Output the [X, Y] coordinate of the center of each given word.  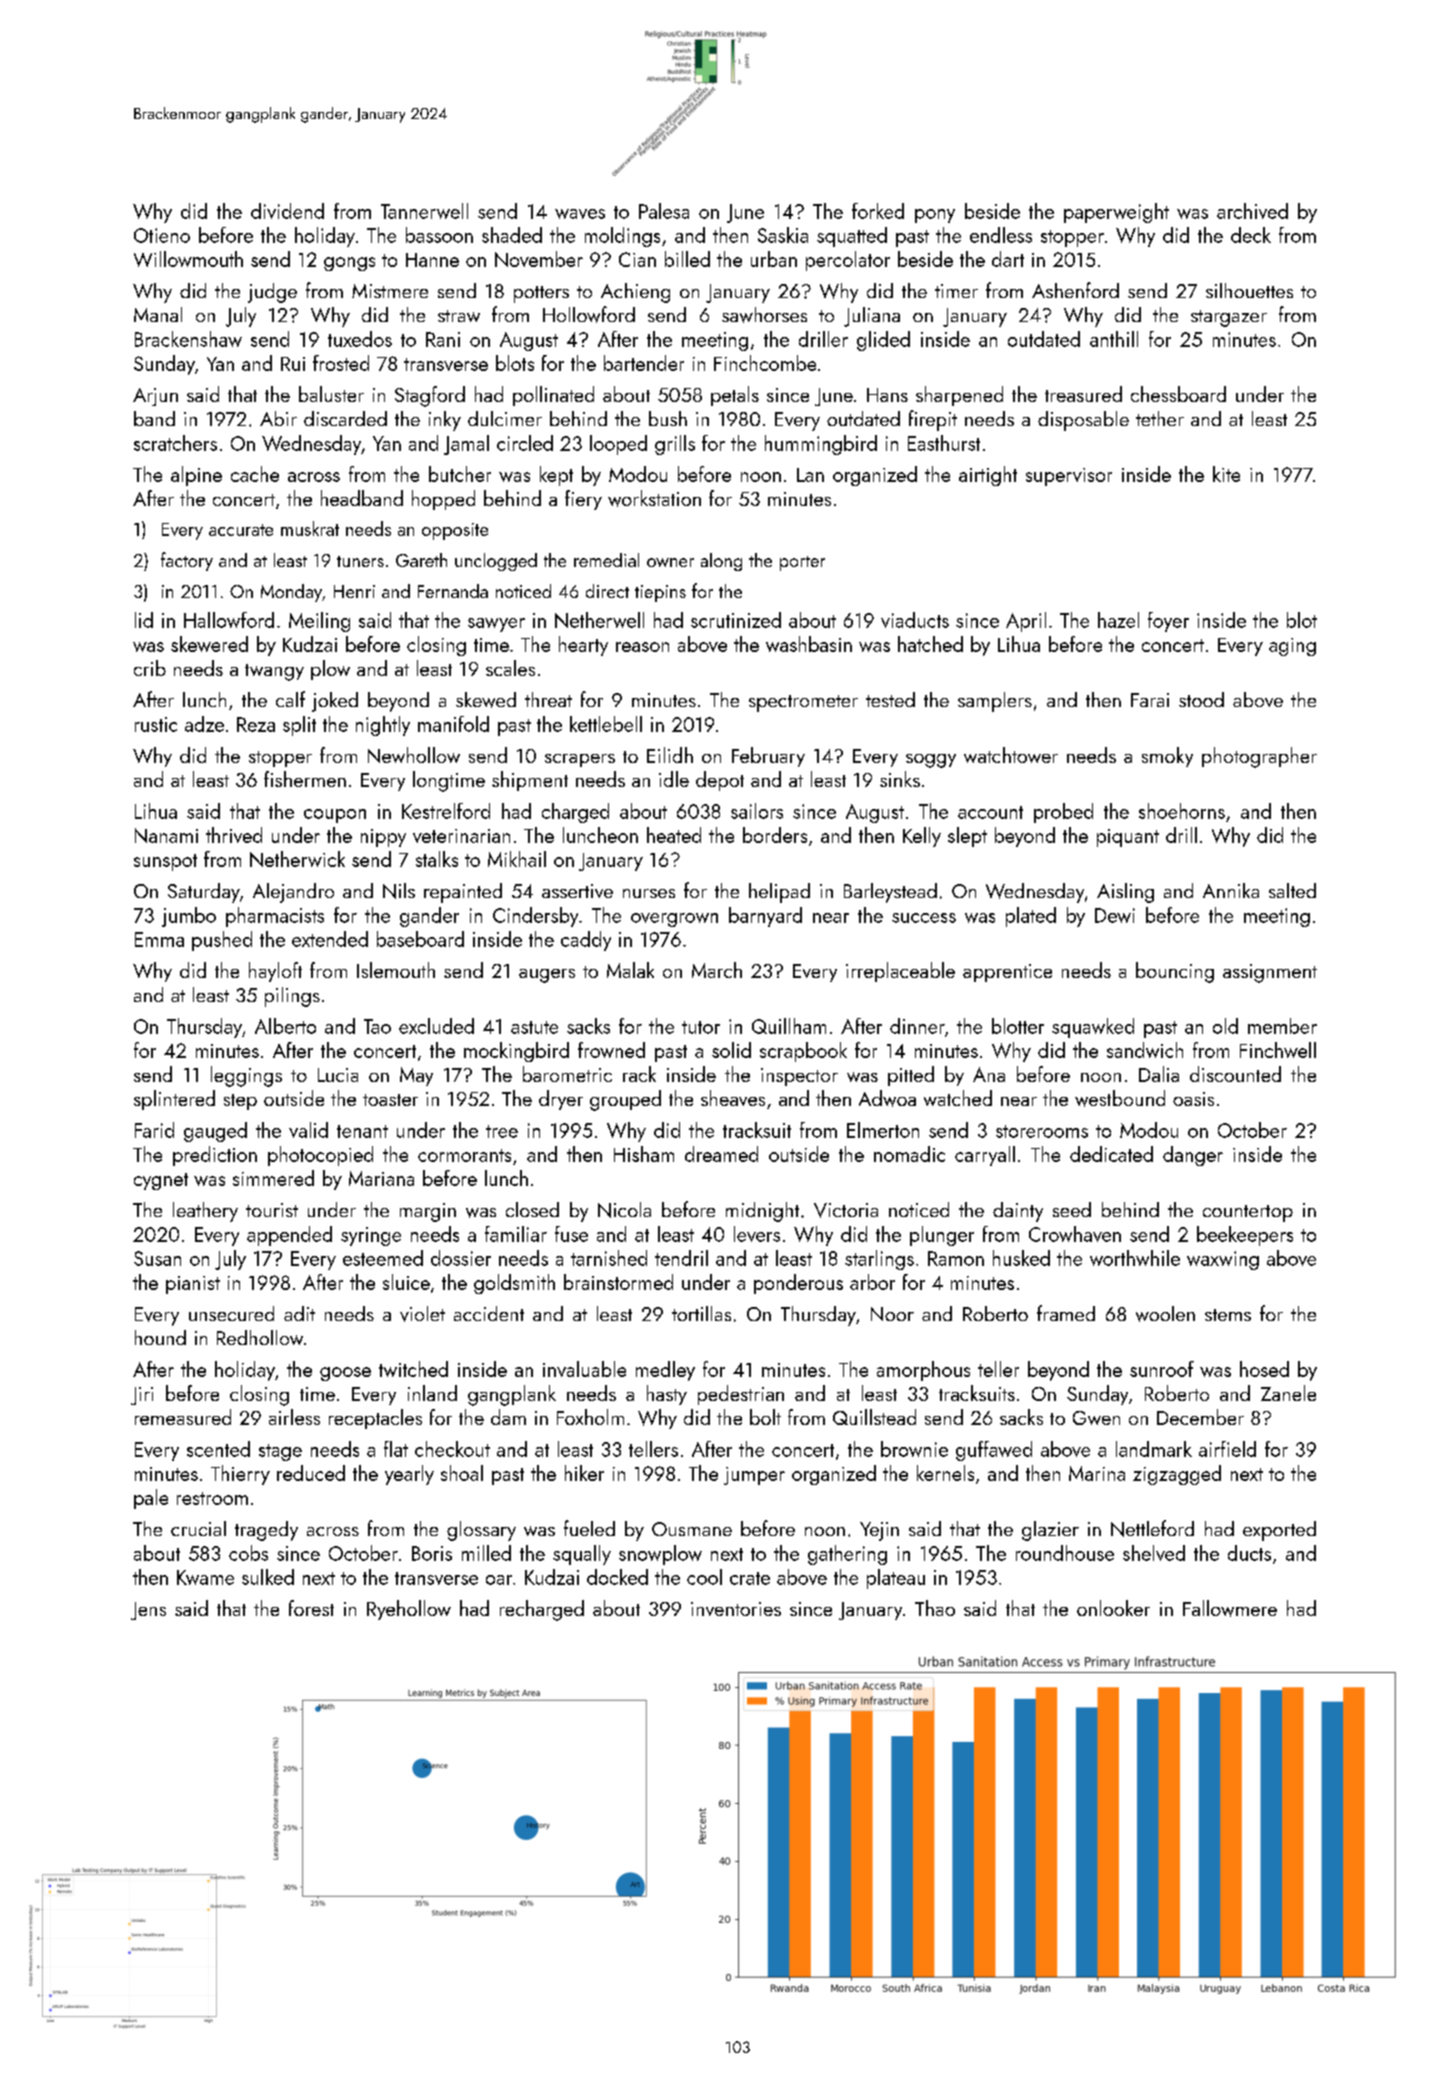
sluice [406, 1282]
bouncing [1175, 972]
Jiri [142, 1396]
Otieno [162, 235]
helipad [779, 893]
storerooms [1042, 1131]
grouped [625, 1100]
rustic [156, 724]
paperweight [1116, 213]
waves [580, 214]
